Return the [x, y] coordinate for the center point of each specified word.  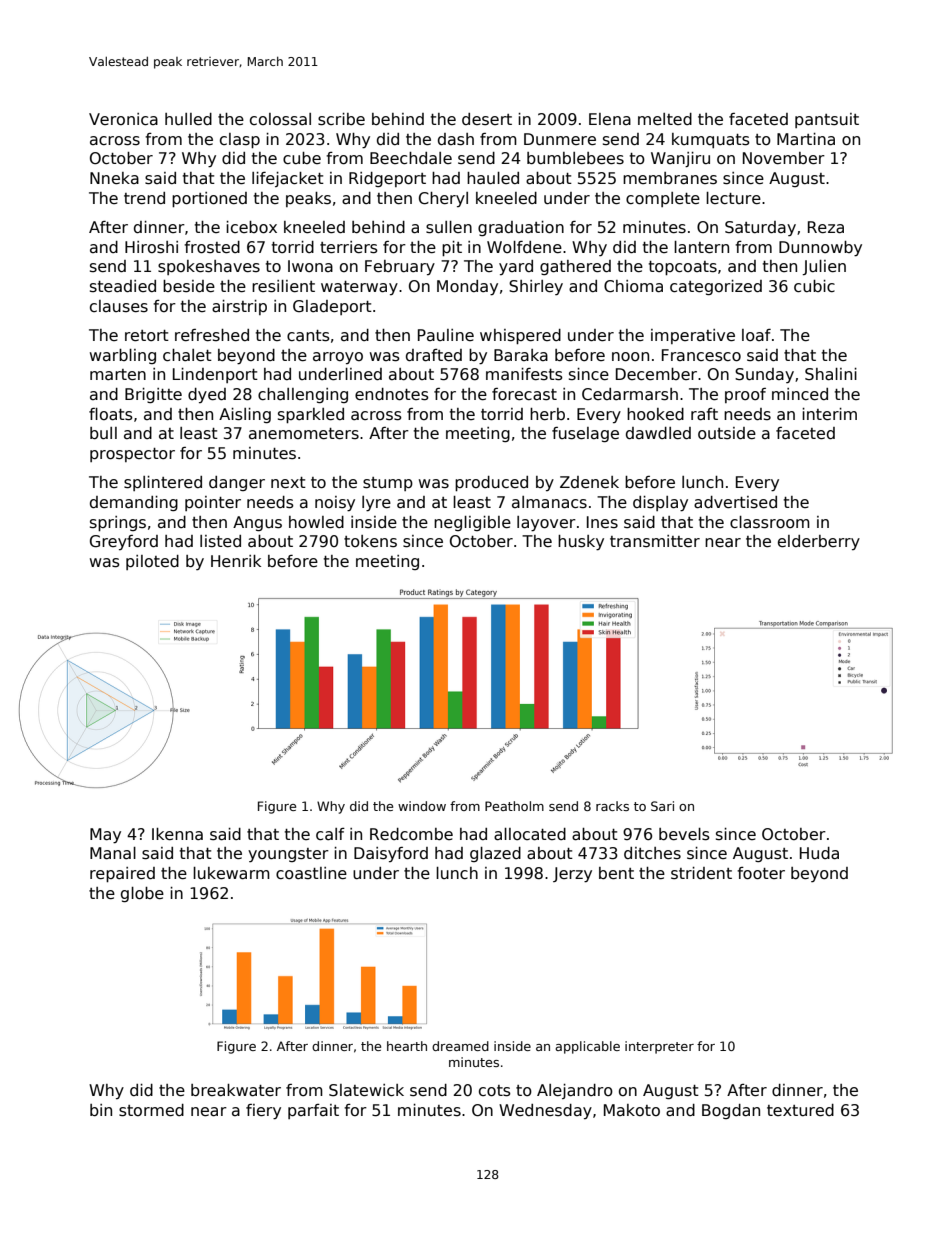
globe [142, 894]
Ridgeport [387, 179]
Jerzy [572, 875]
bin [101, 1110]
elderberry [819, 542]
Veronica [123, 119]
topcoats [683, 268]
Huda [819, 853]
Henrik [236, 561]
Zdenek [589, 482]
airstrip [239, 307]
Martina [806, 139]
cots [495, 1091]
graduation [521, 228]
